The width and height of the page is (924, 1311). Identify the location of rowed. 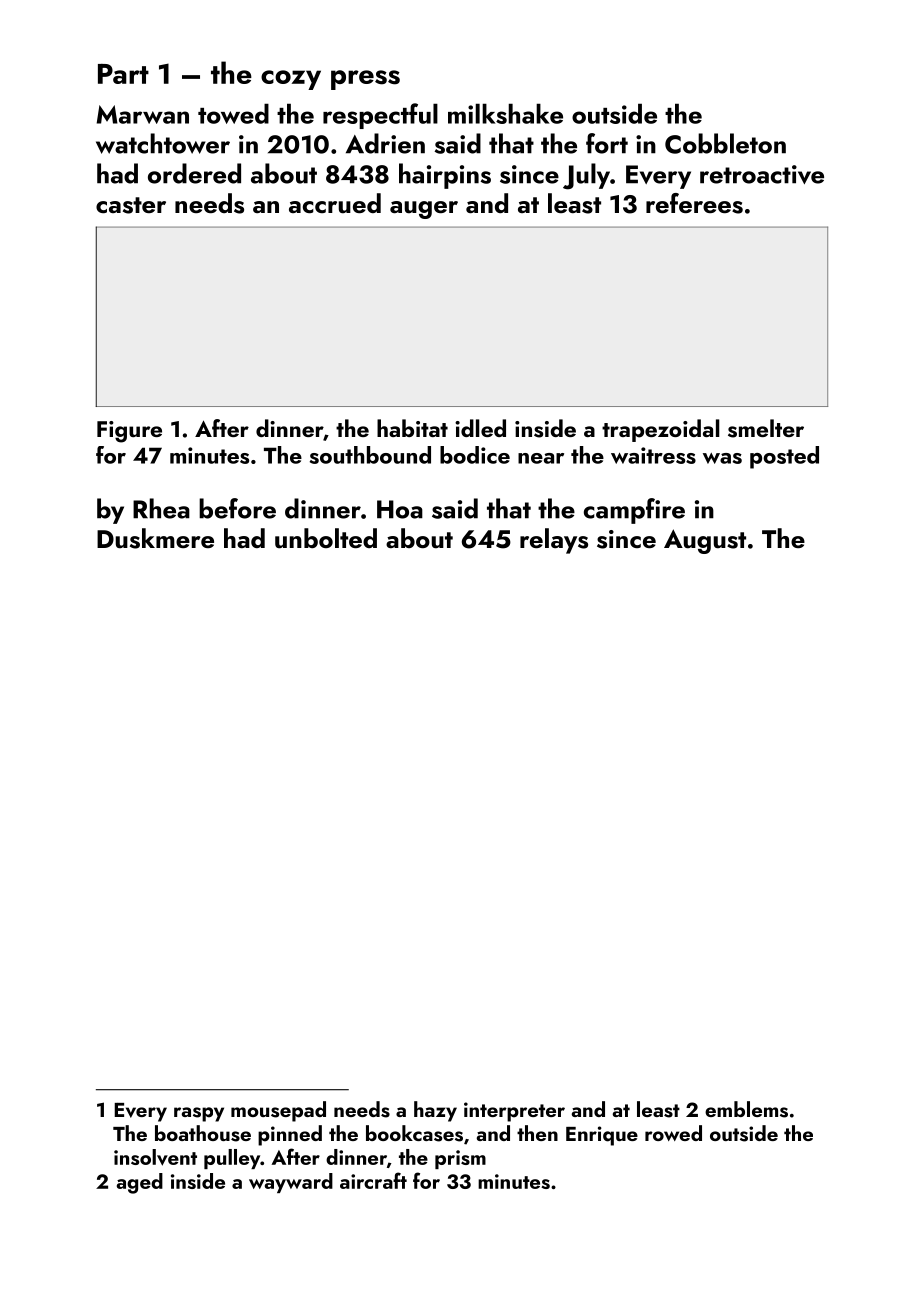
(673, 1133).
